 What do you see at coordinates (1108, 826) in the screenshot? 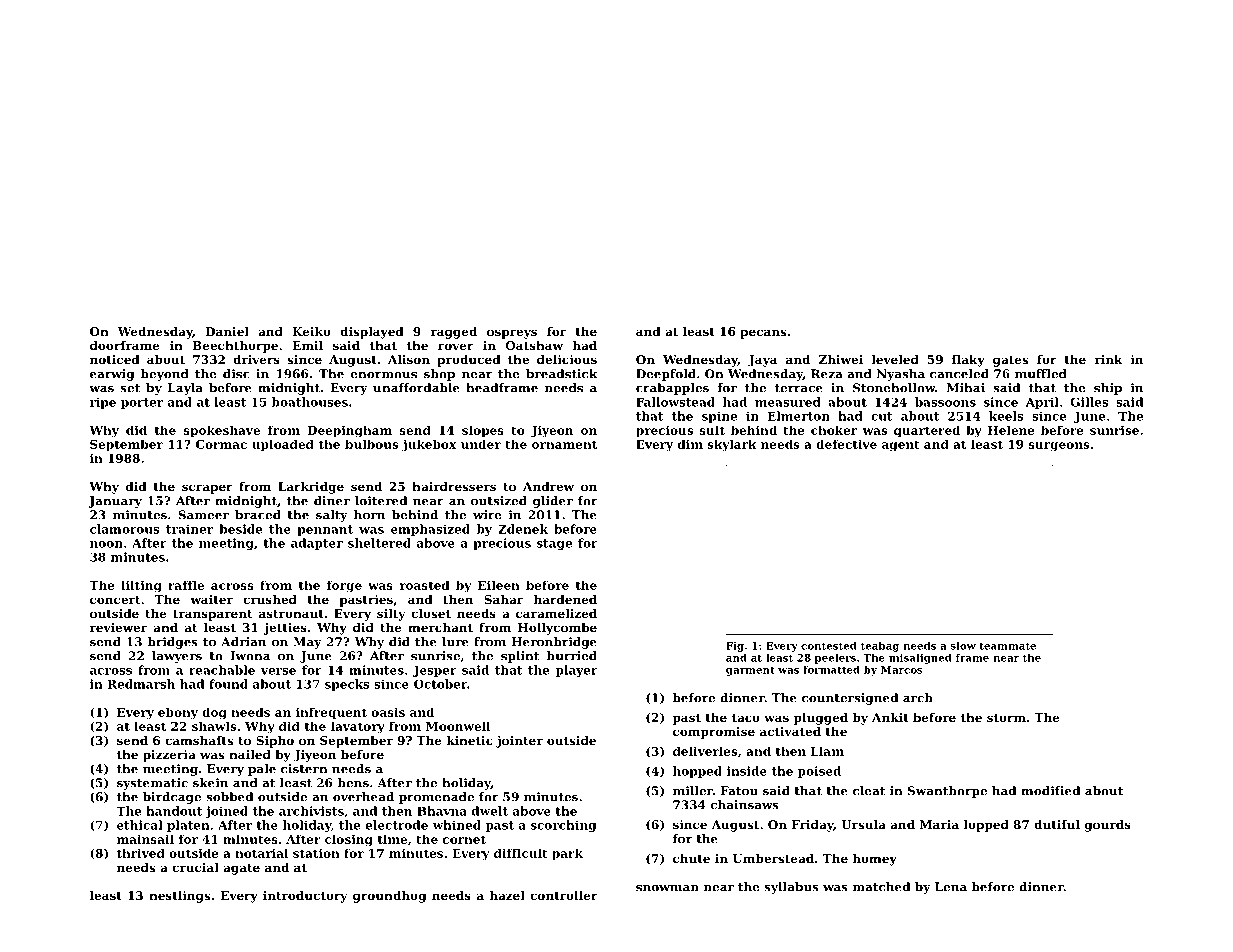
I see `gourds` at bounding box center [1108, 826].
